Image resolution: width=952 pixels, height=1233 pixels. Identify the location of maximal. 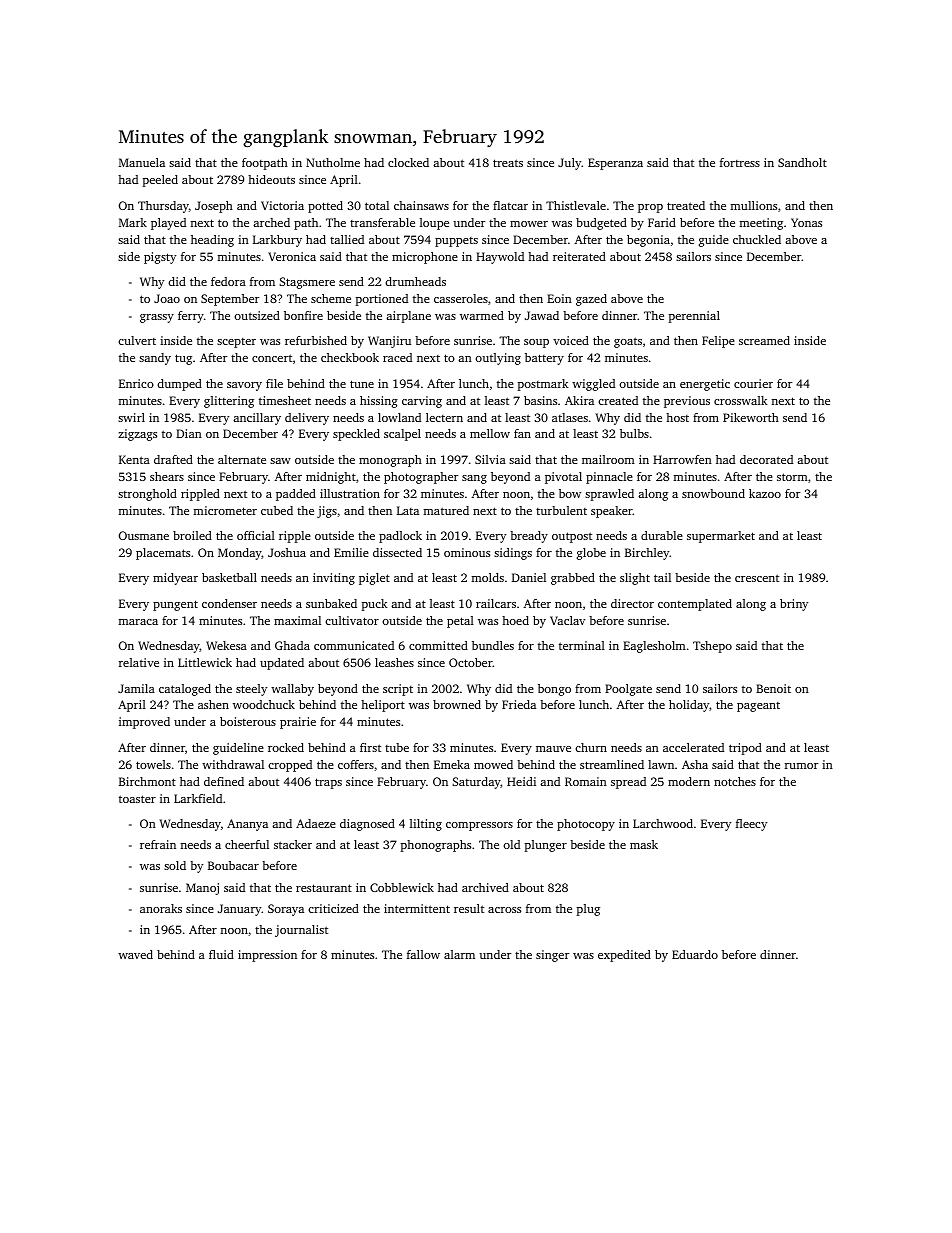
(297, 620).
